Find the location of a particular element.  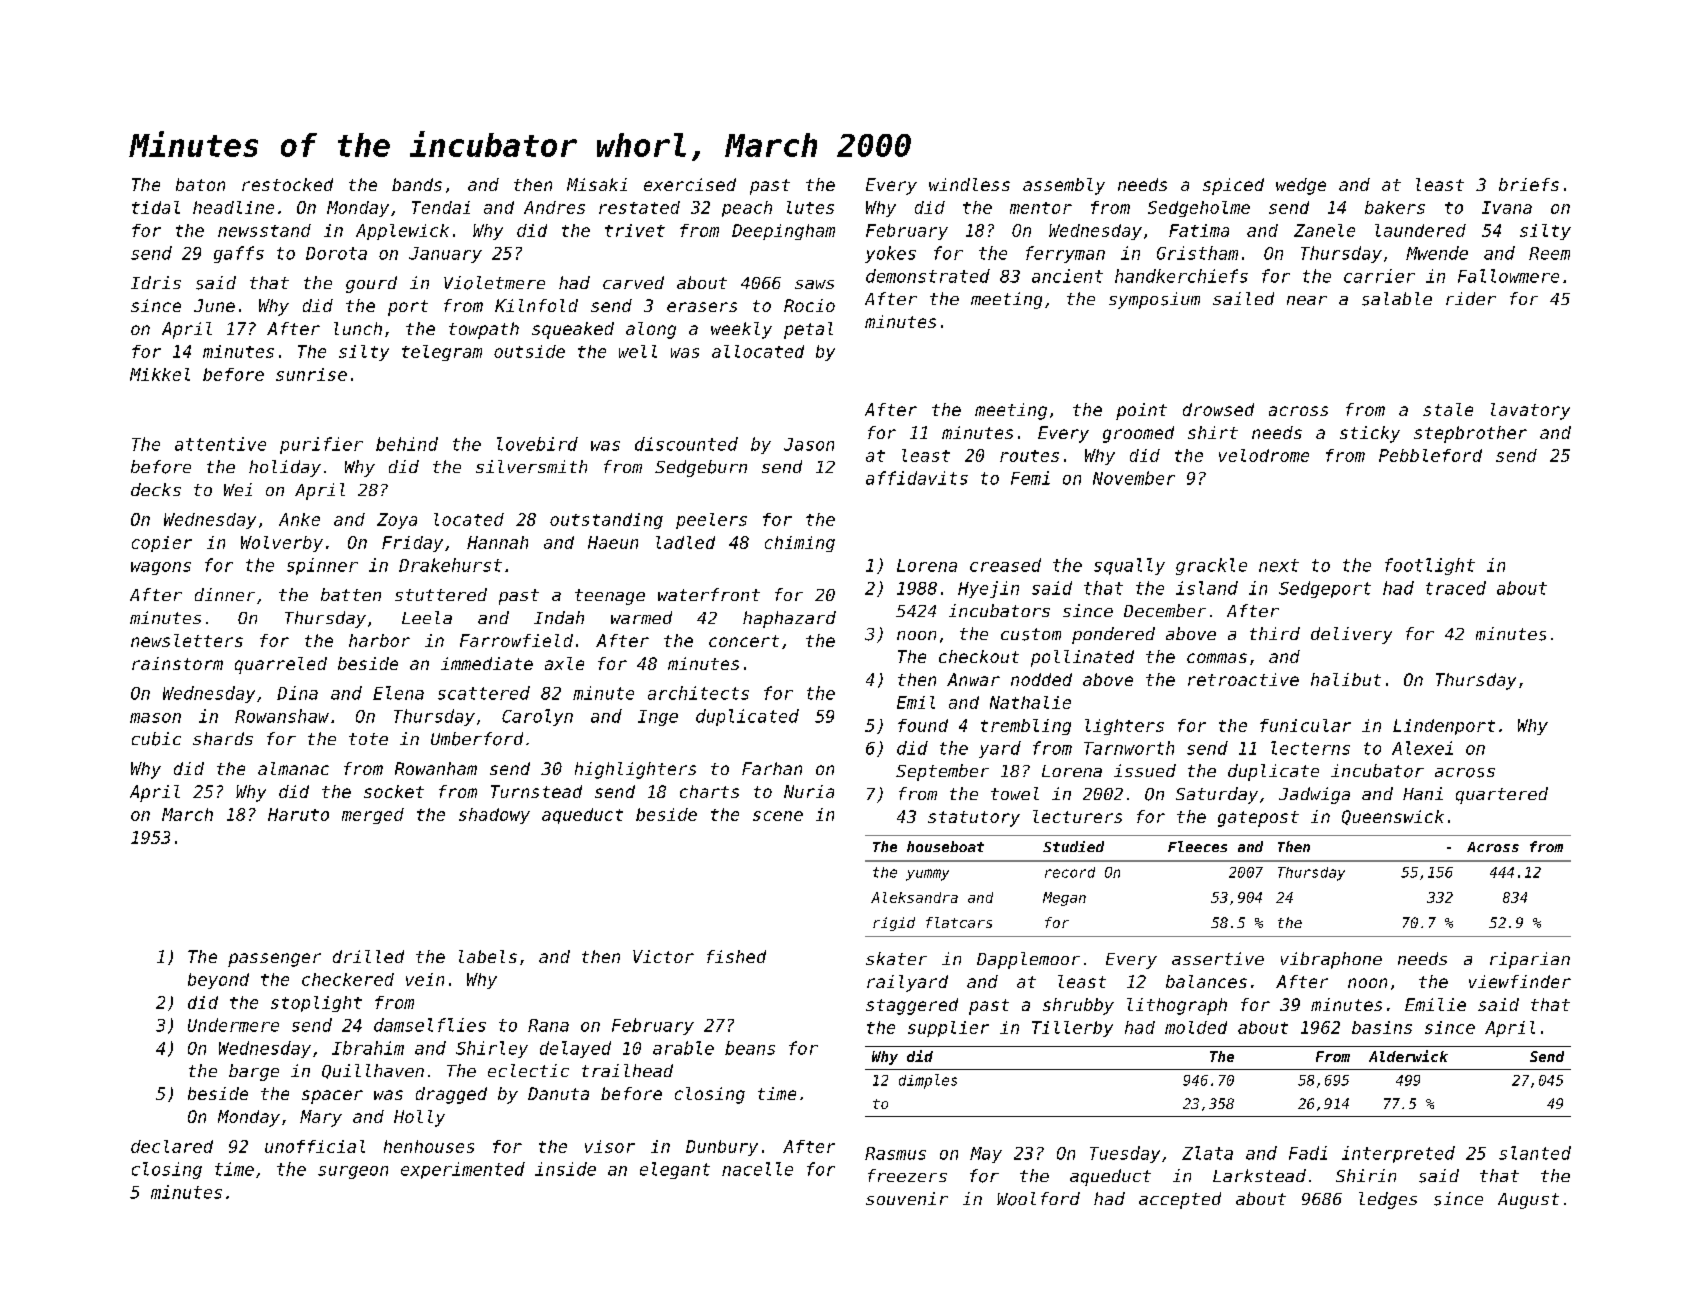

trailhead is located at coordinates (627, 1070).
